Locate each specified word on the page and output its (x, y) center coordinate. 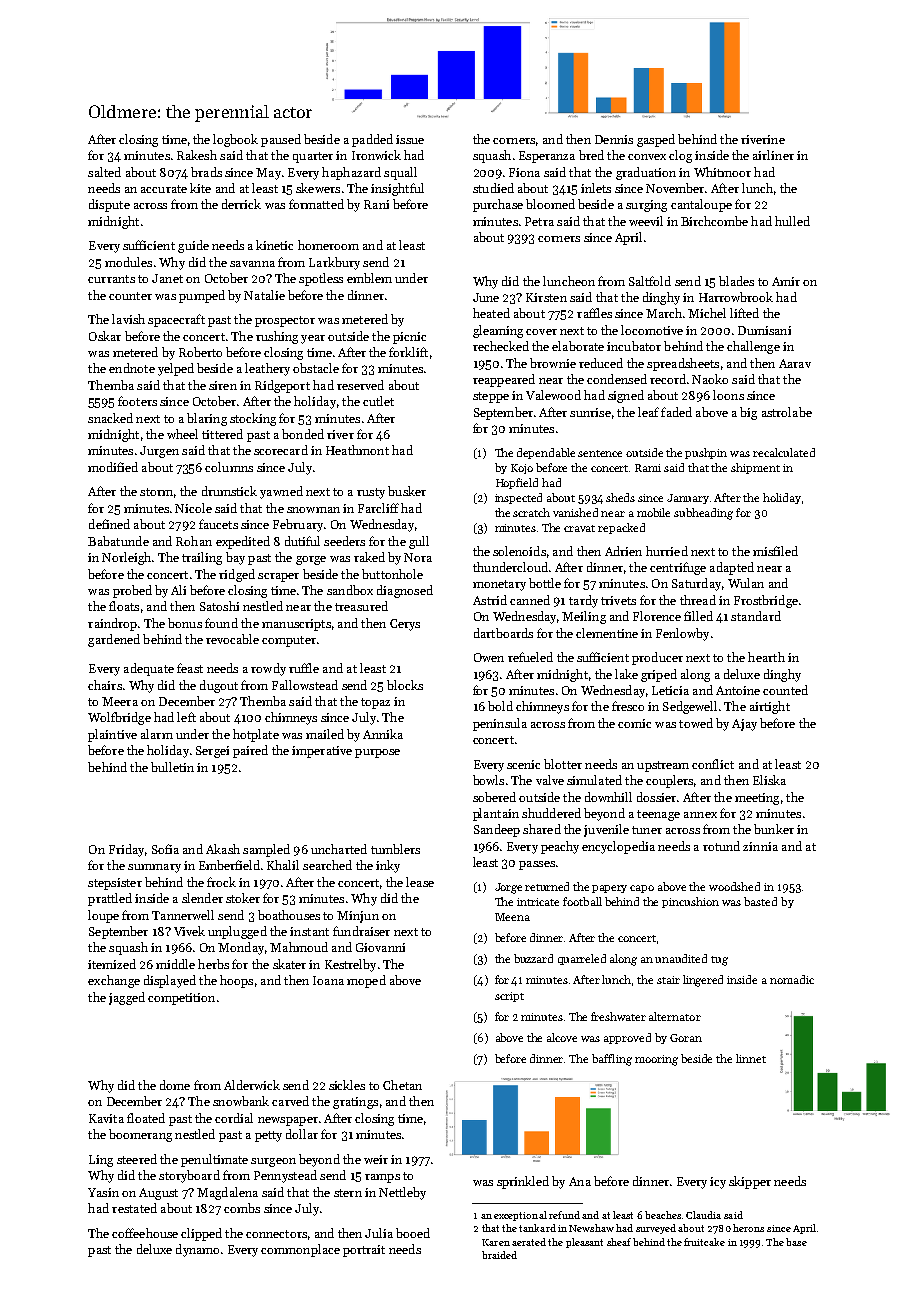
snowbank (241, 1101)
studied (493, 188)
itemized (112, 964)
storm (156, 492)
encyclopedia (618, 847)
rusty (371, 493)
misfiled (775, 551)
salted (104, 172)
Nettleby (402, 1193)
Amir (786, 281)
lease (420, 882)
